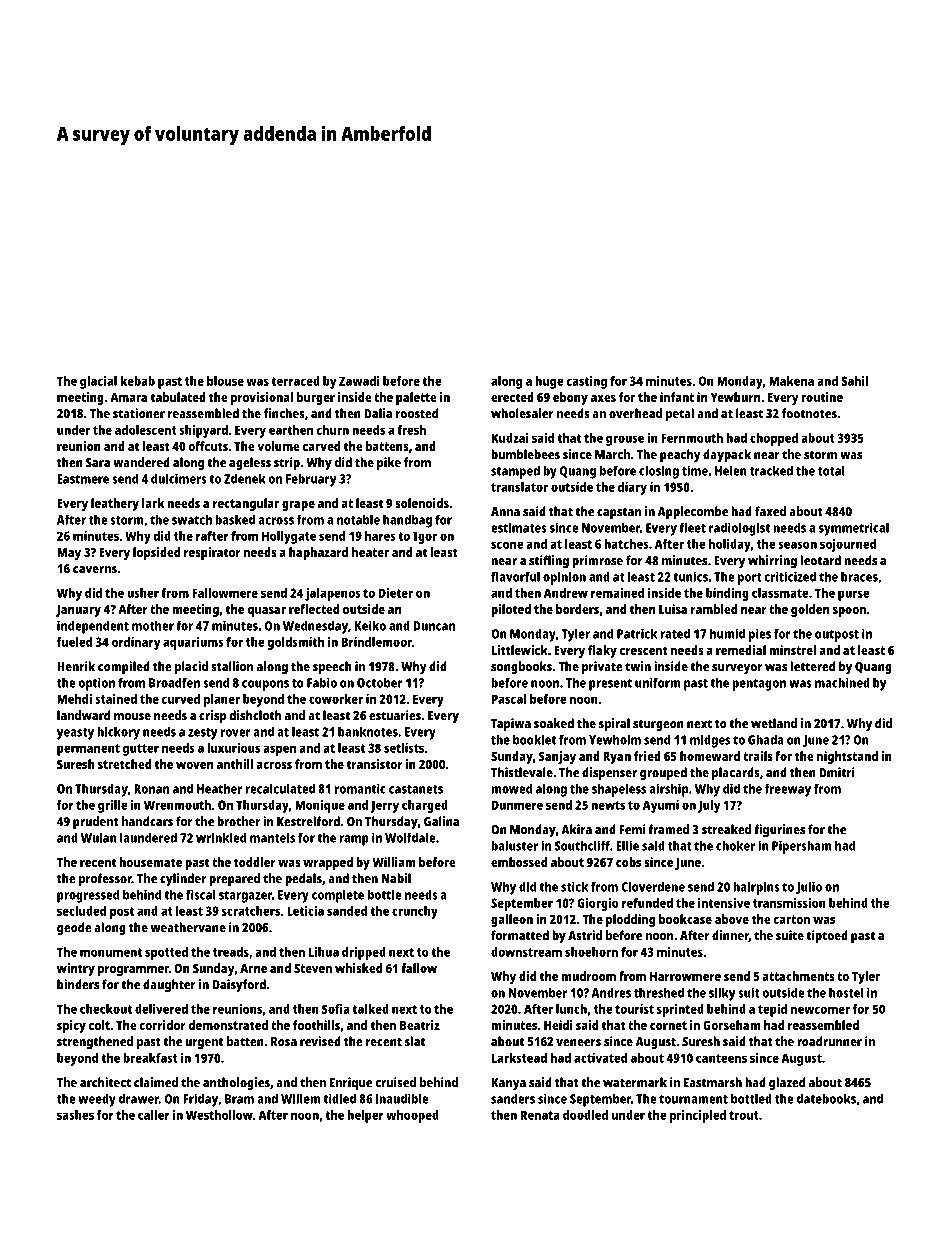 The height and width of the screenshot is (1233, 952). Describe the element at coordinates (549, 382) in the screenshot. I see `huge` at that location.
